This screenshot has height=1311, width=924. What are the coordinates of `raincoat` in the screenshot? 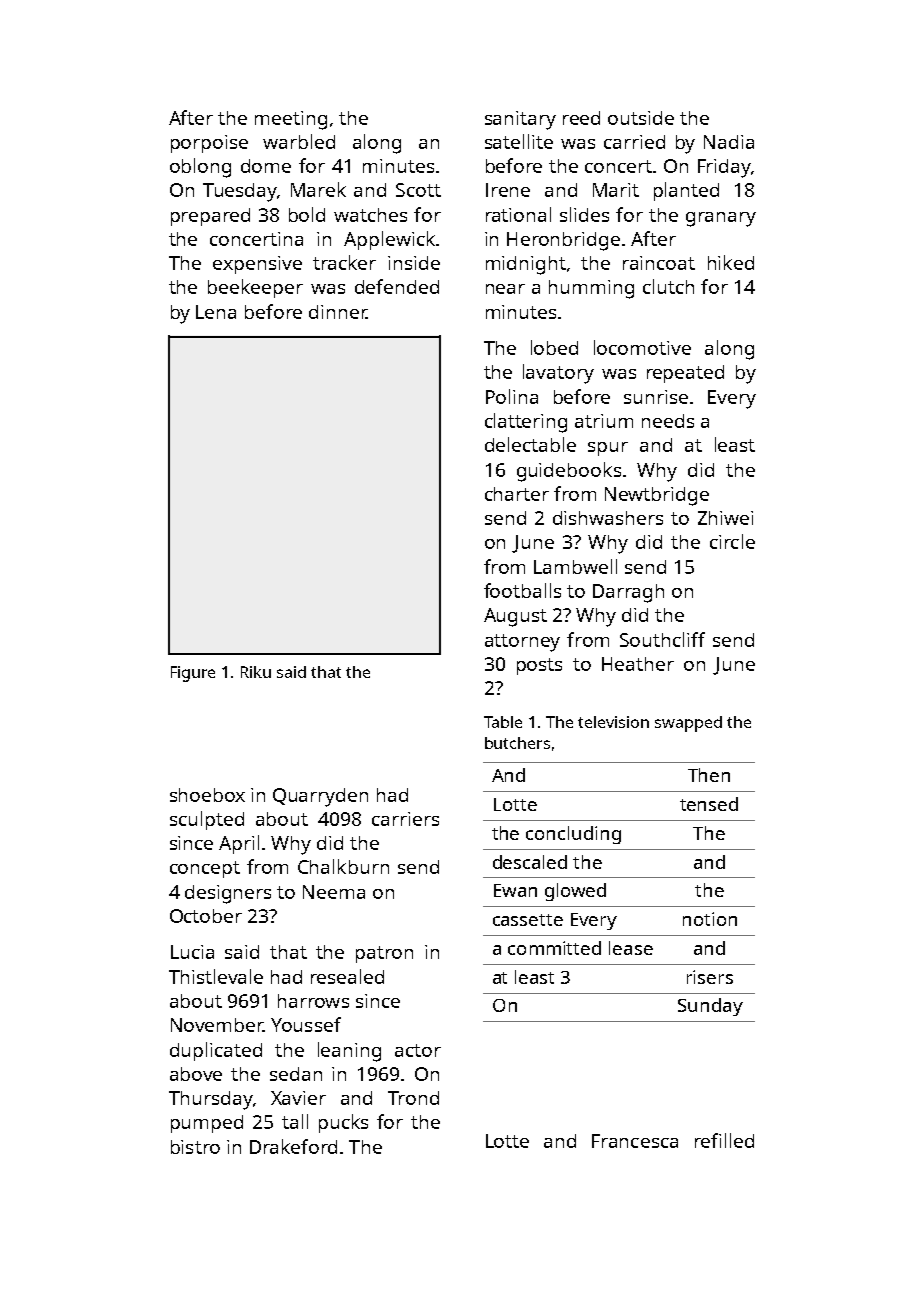 It's located at (659, 263).
